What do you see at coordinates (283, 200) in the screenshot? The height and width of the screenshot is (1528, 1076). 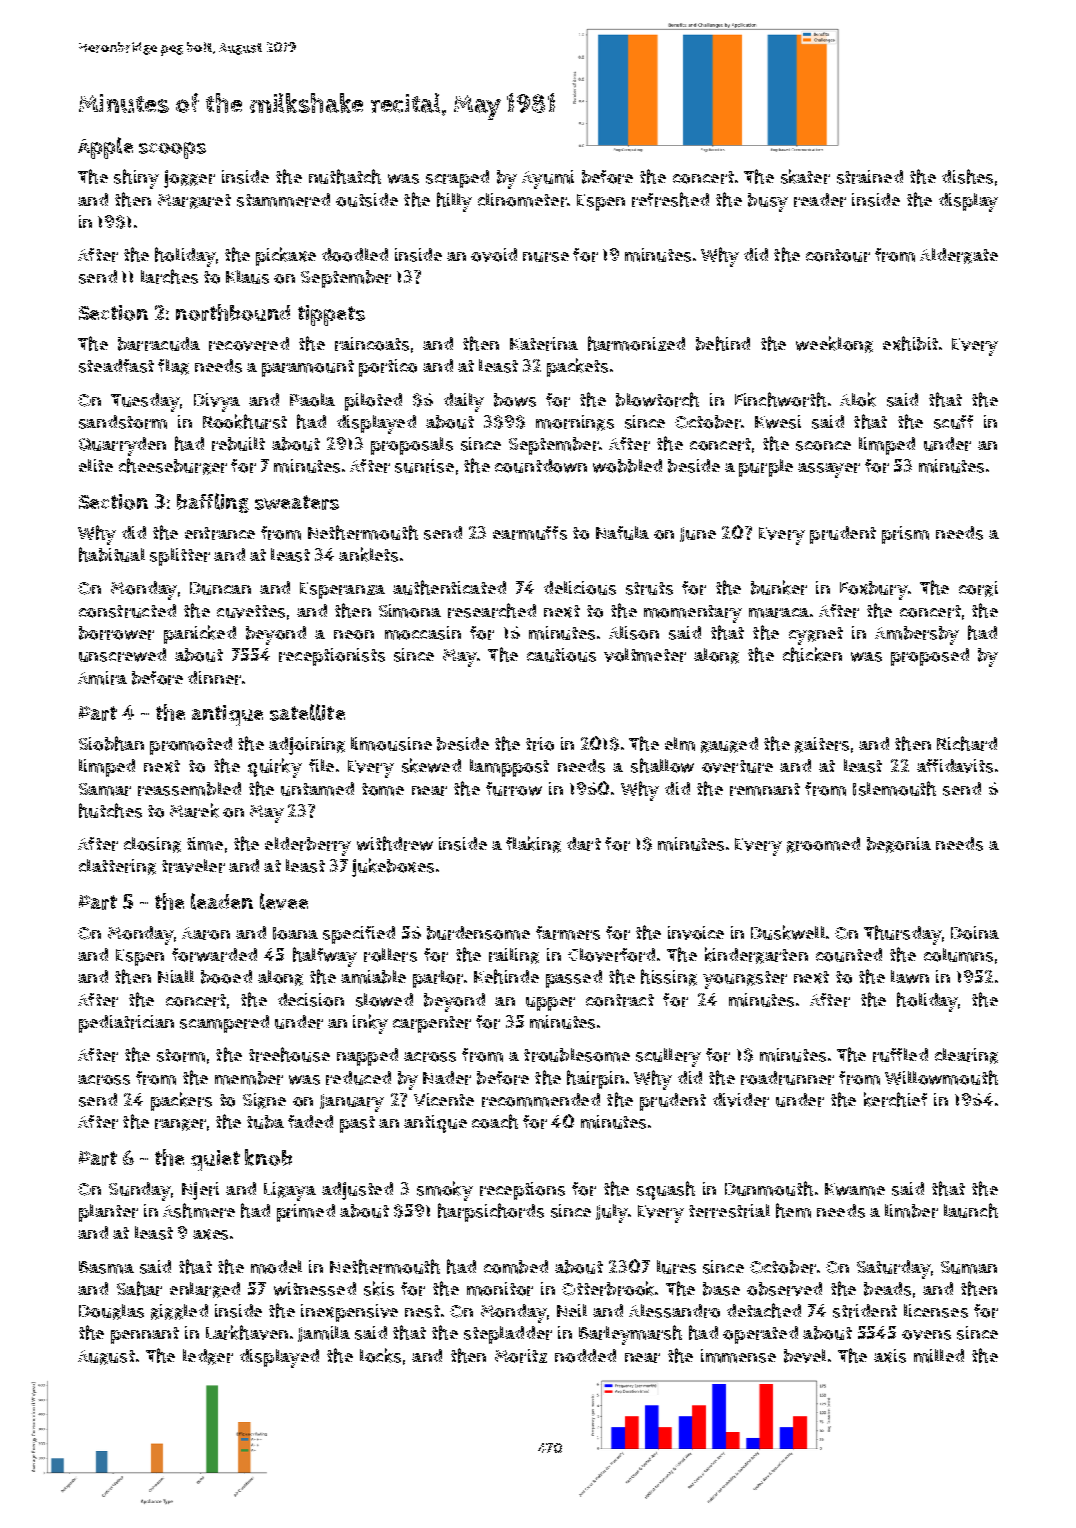 I see `stammered` at bounding box center [283, 200].
